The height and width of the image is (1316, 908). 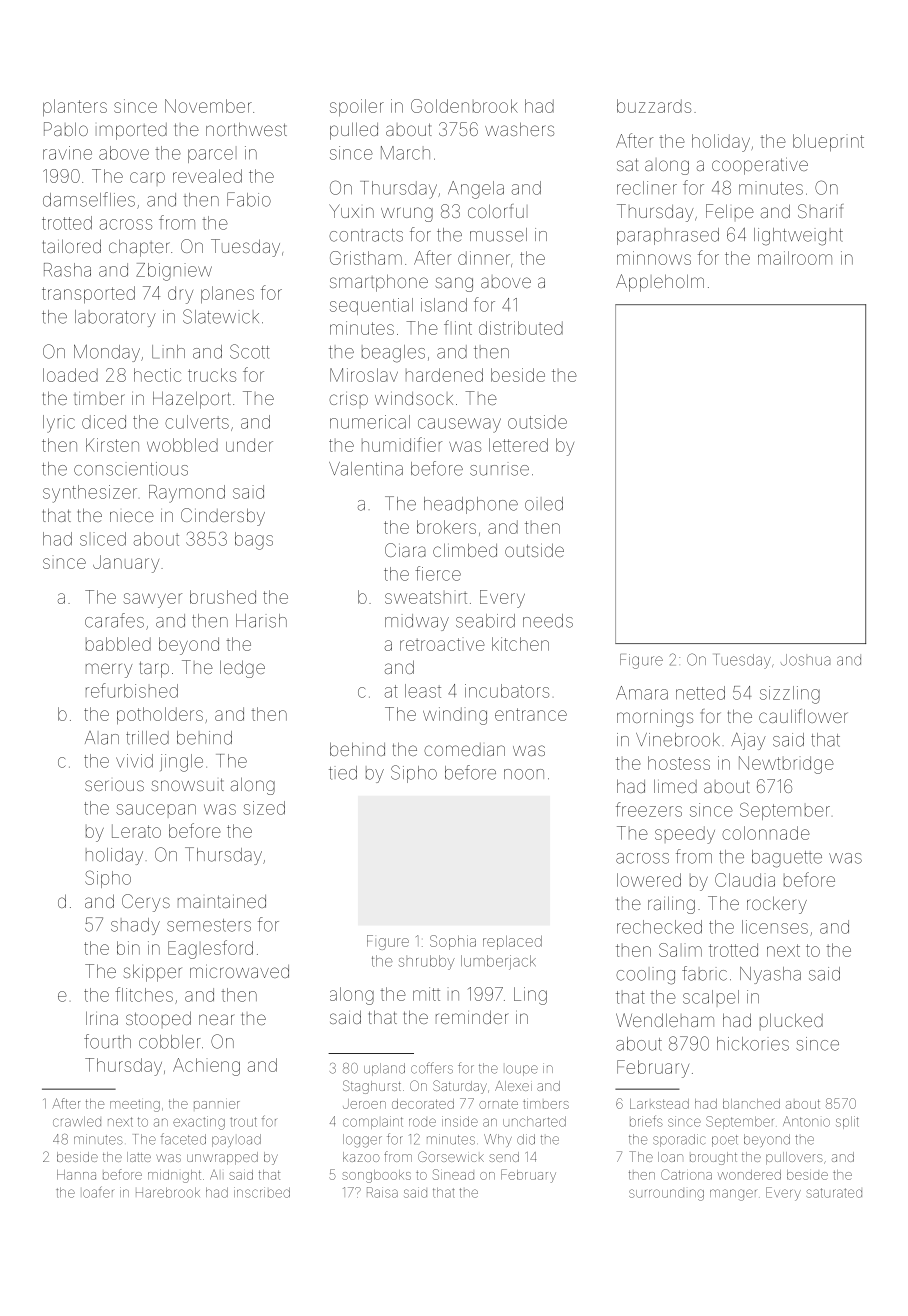 What do you see at coordinates (59, 424) in the image?
I see `lyric` at bounding box center [59, 424].
